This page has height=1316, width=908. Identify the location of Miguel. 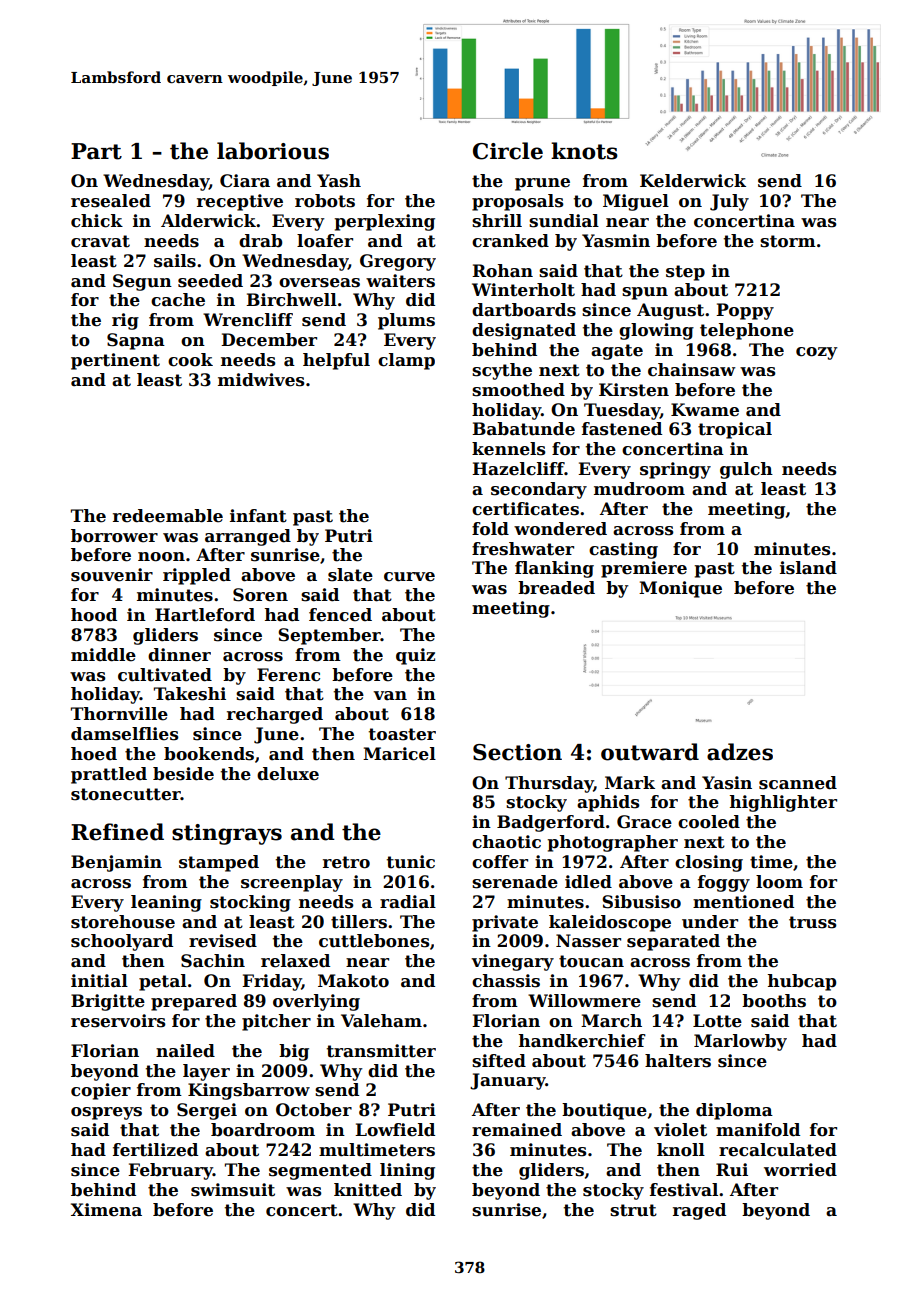
(636, 202).
